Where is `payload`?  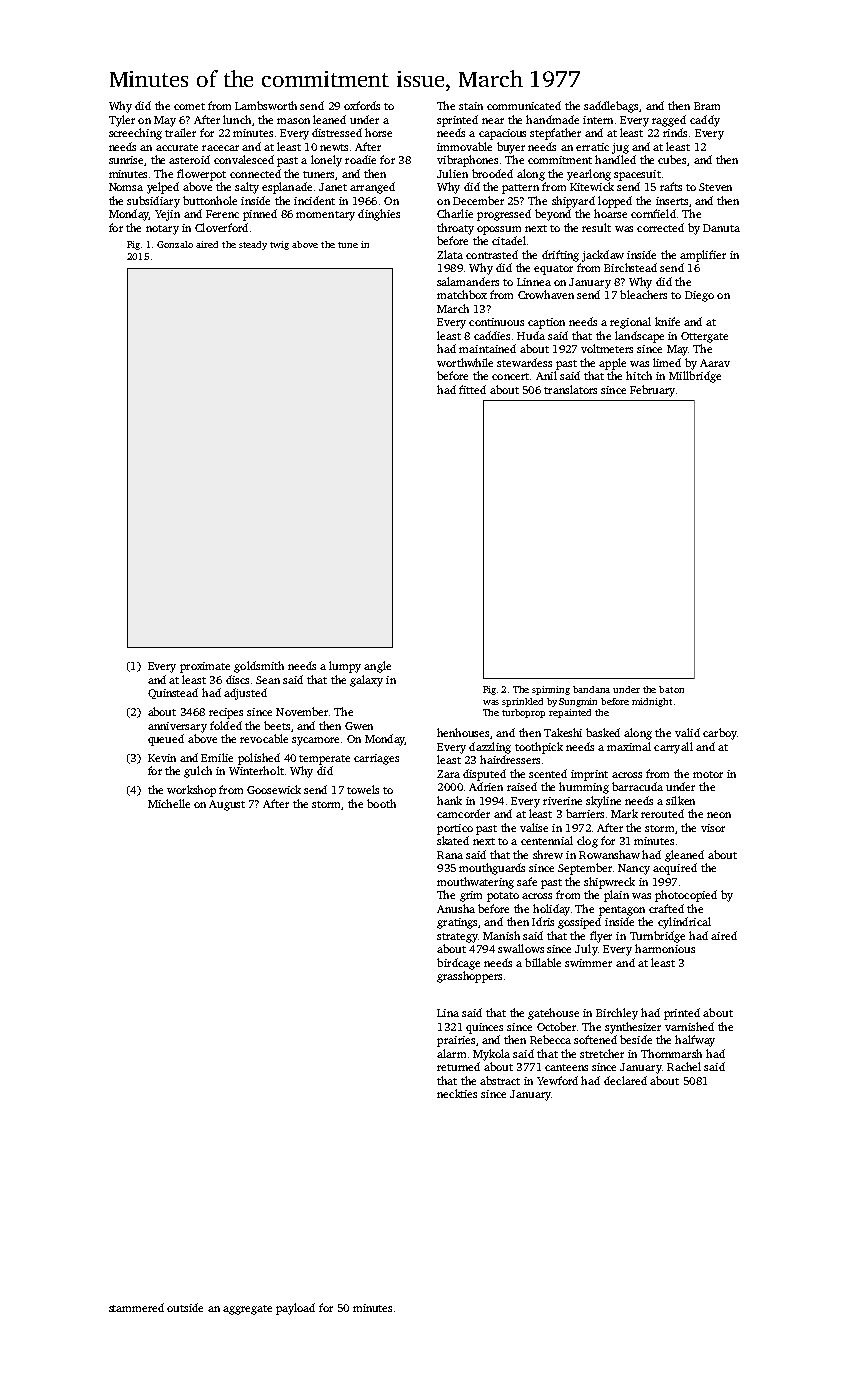 payload is located at coordinates (295, 1309).
